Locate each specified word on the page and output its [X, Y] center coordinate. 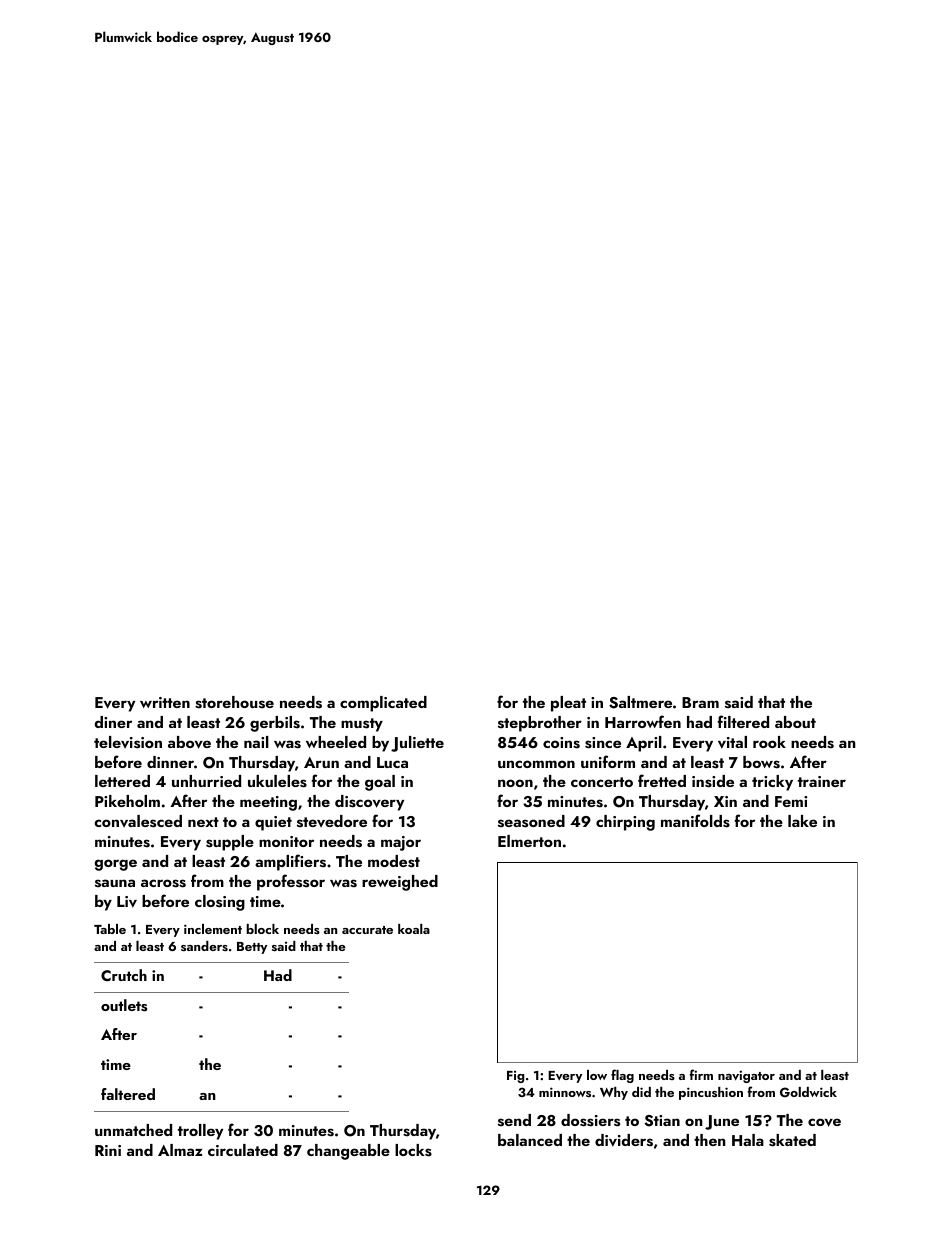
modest [394, 861]
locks [413, 1150]
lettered [122, 781]
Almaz [180, 1150]
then [710, 1140]
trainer [822, 781]
